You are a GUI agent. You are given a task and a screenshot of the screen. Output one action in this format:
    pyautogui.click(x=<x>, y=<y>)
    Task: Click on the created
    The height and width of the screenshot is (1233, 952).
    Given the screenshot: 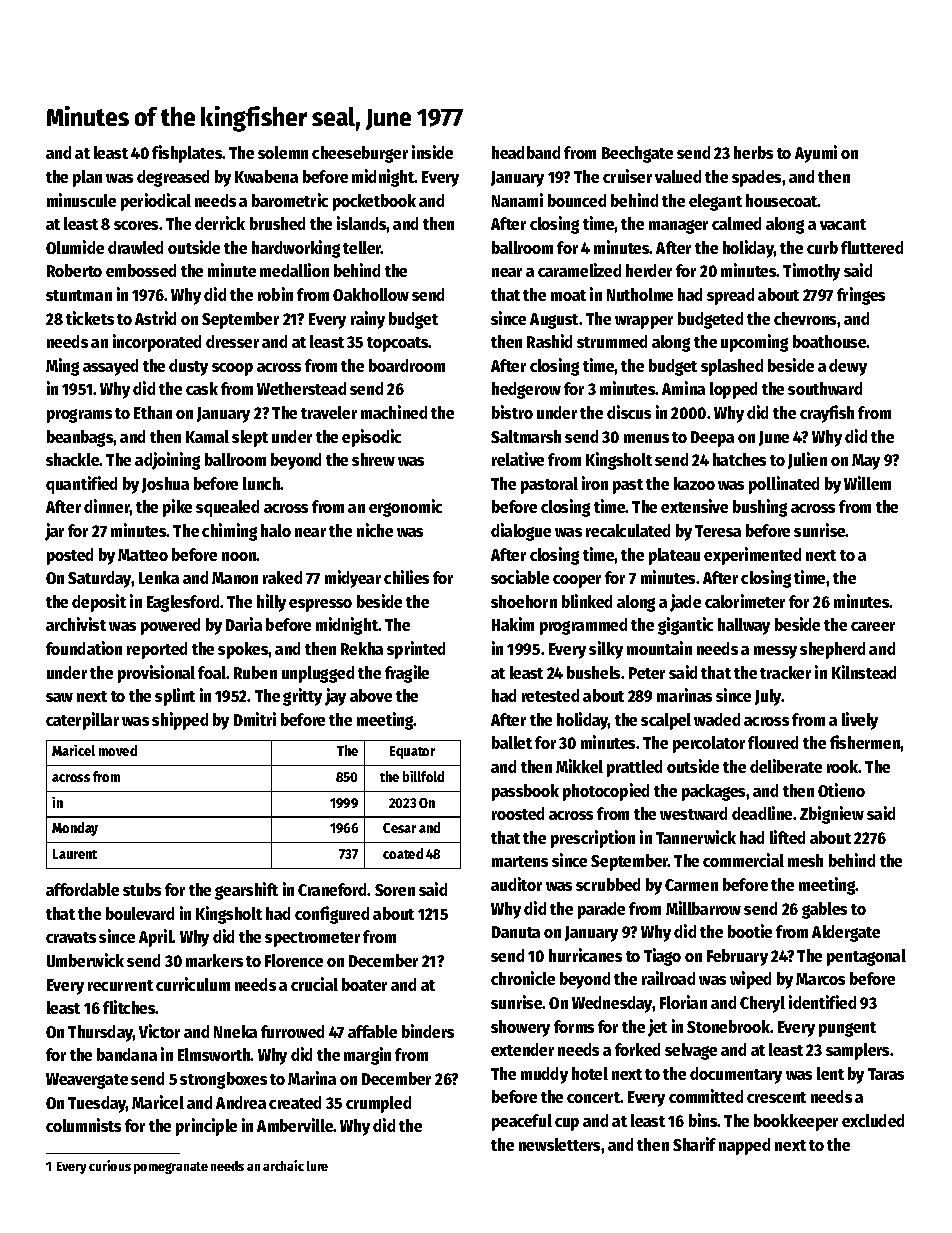 What is the action you would take?
    pyautogui.click(x=295, y=1102)
